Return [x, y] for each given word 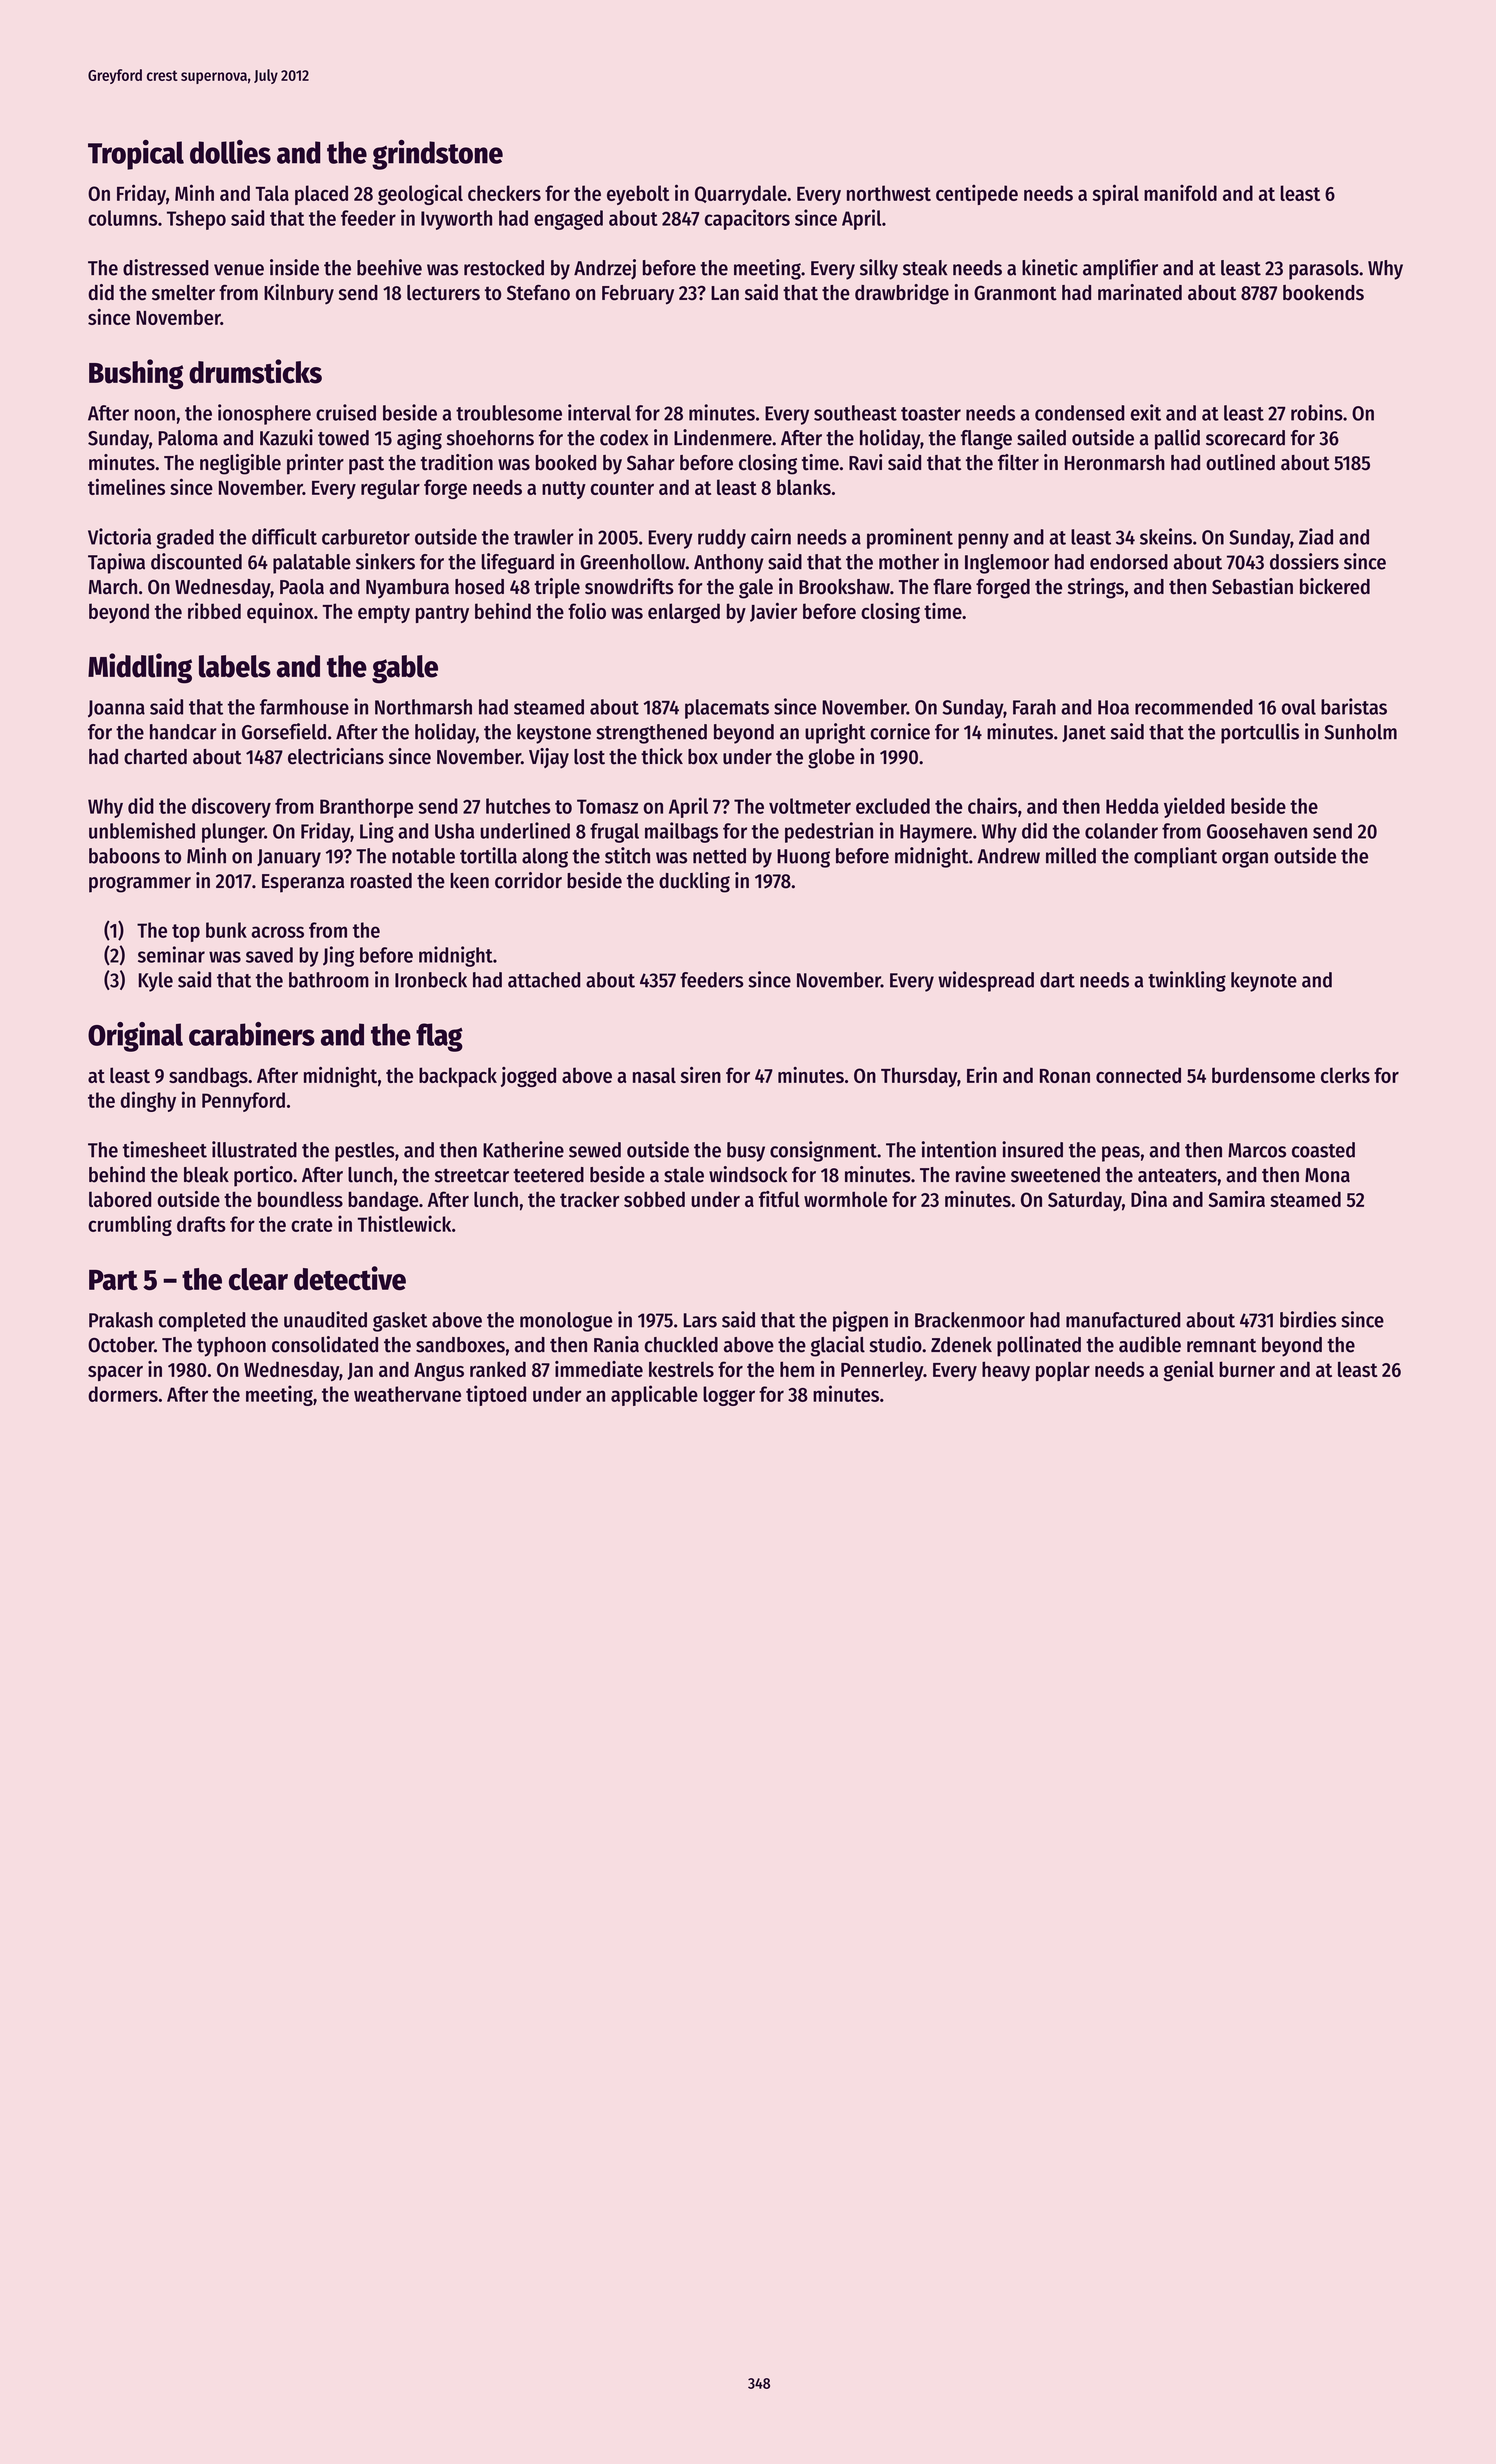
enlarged [684, 613]
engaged [568, 220]
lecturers [443, 293]
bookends [1323, 293]
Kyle [156, 982]
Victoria [119, 536]
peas [1121, 1154]
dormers [123, 1394]
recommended [1194, 707]
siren [701, 1075]
